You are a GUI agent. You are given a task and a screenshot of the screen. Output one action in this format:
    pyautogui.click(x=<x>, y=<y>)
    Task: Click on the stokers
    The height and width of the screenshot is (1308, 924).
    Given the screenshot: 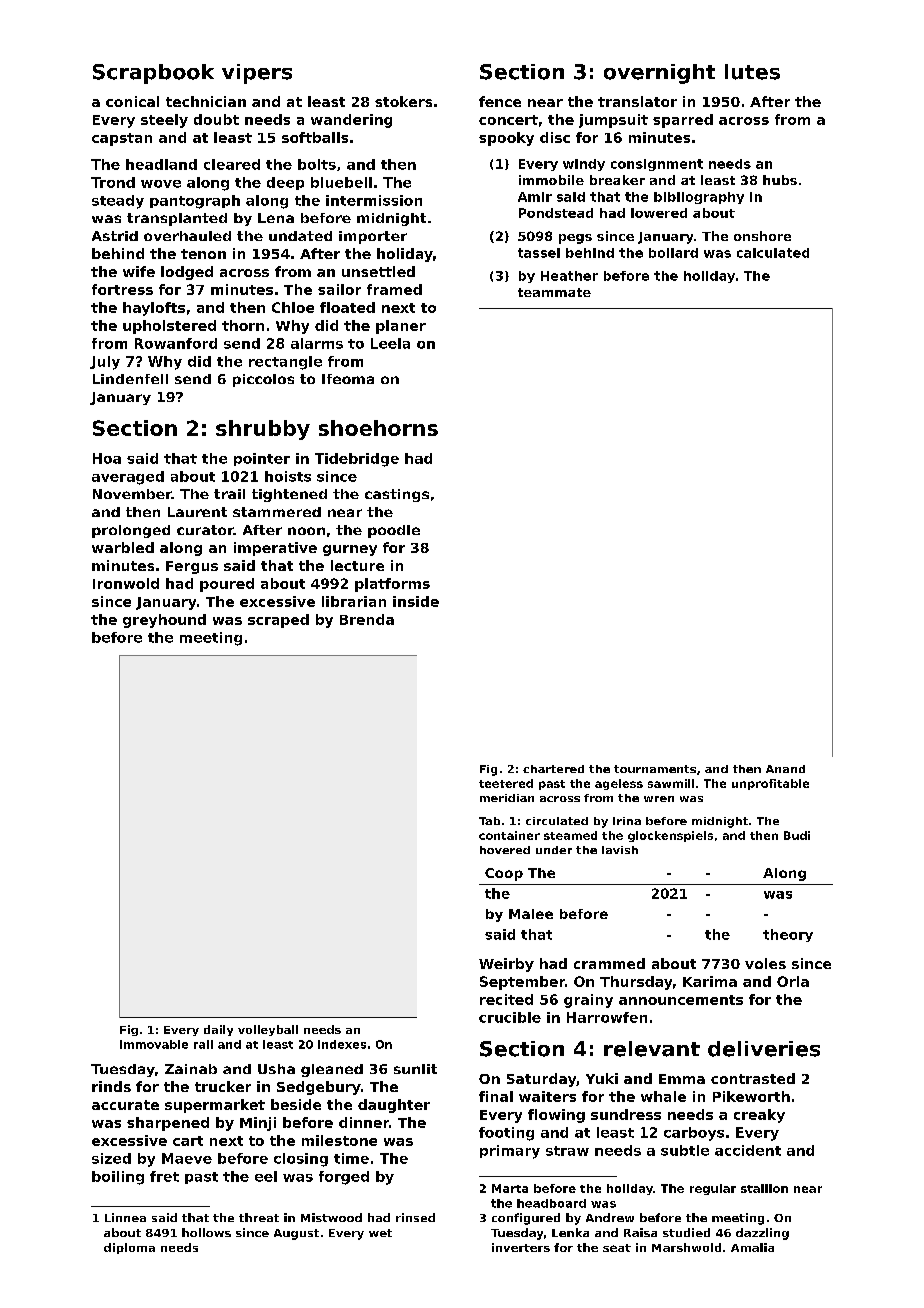 What is the action you would take?
    pyautogui.click(x=403, y=101)
